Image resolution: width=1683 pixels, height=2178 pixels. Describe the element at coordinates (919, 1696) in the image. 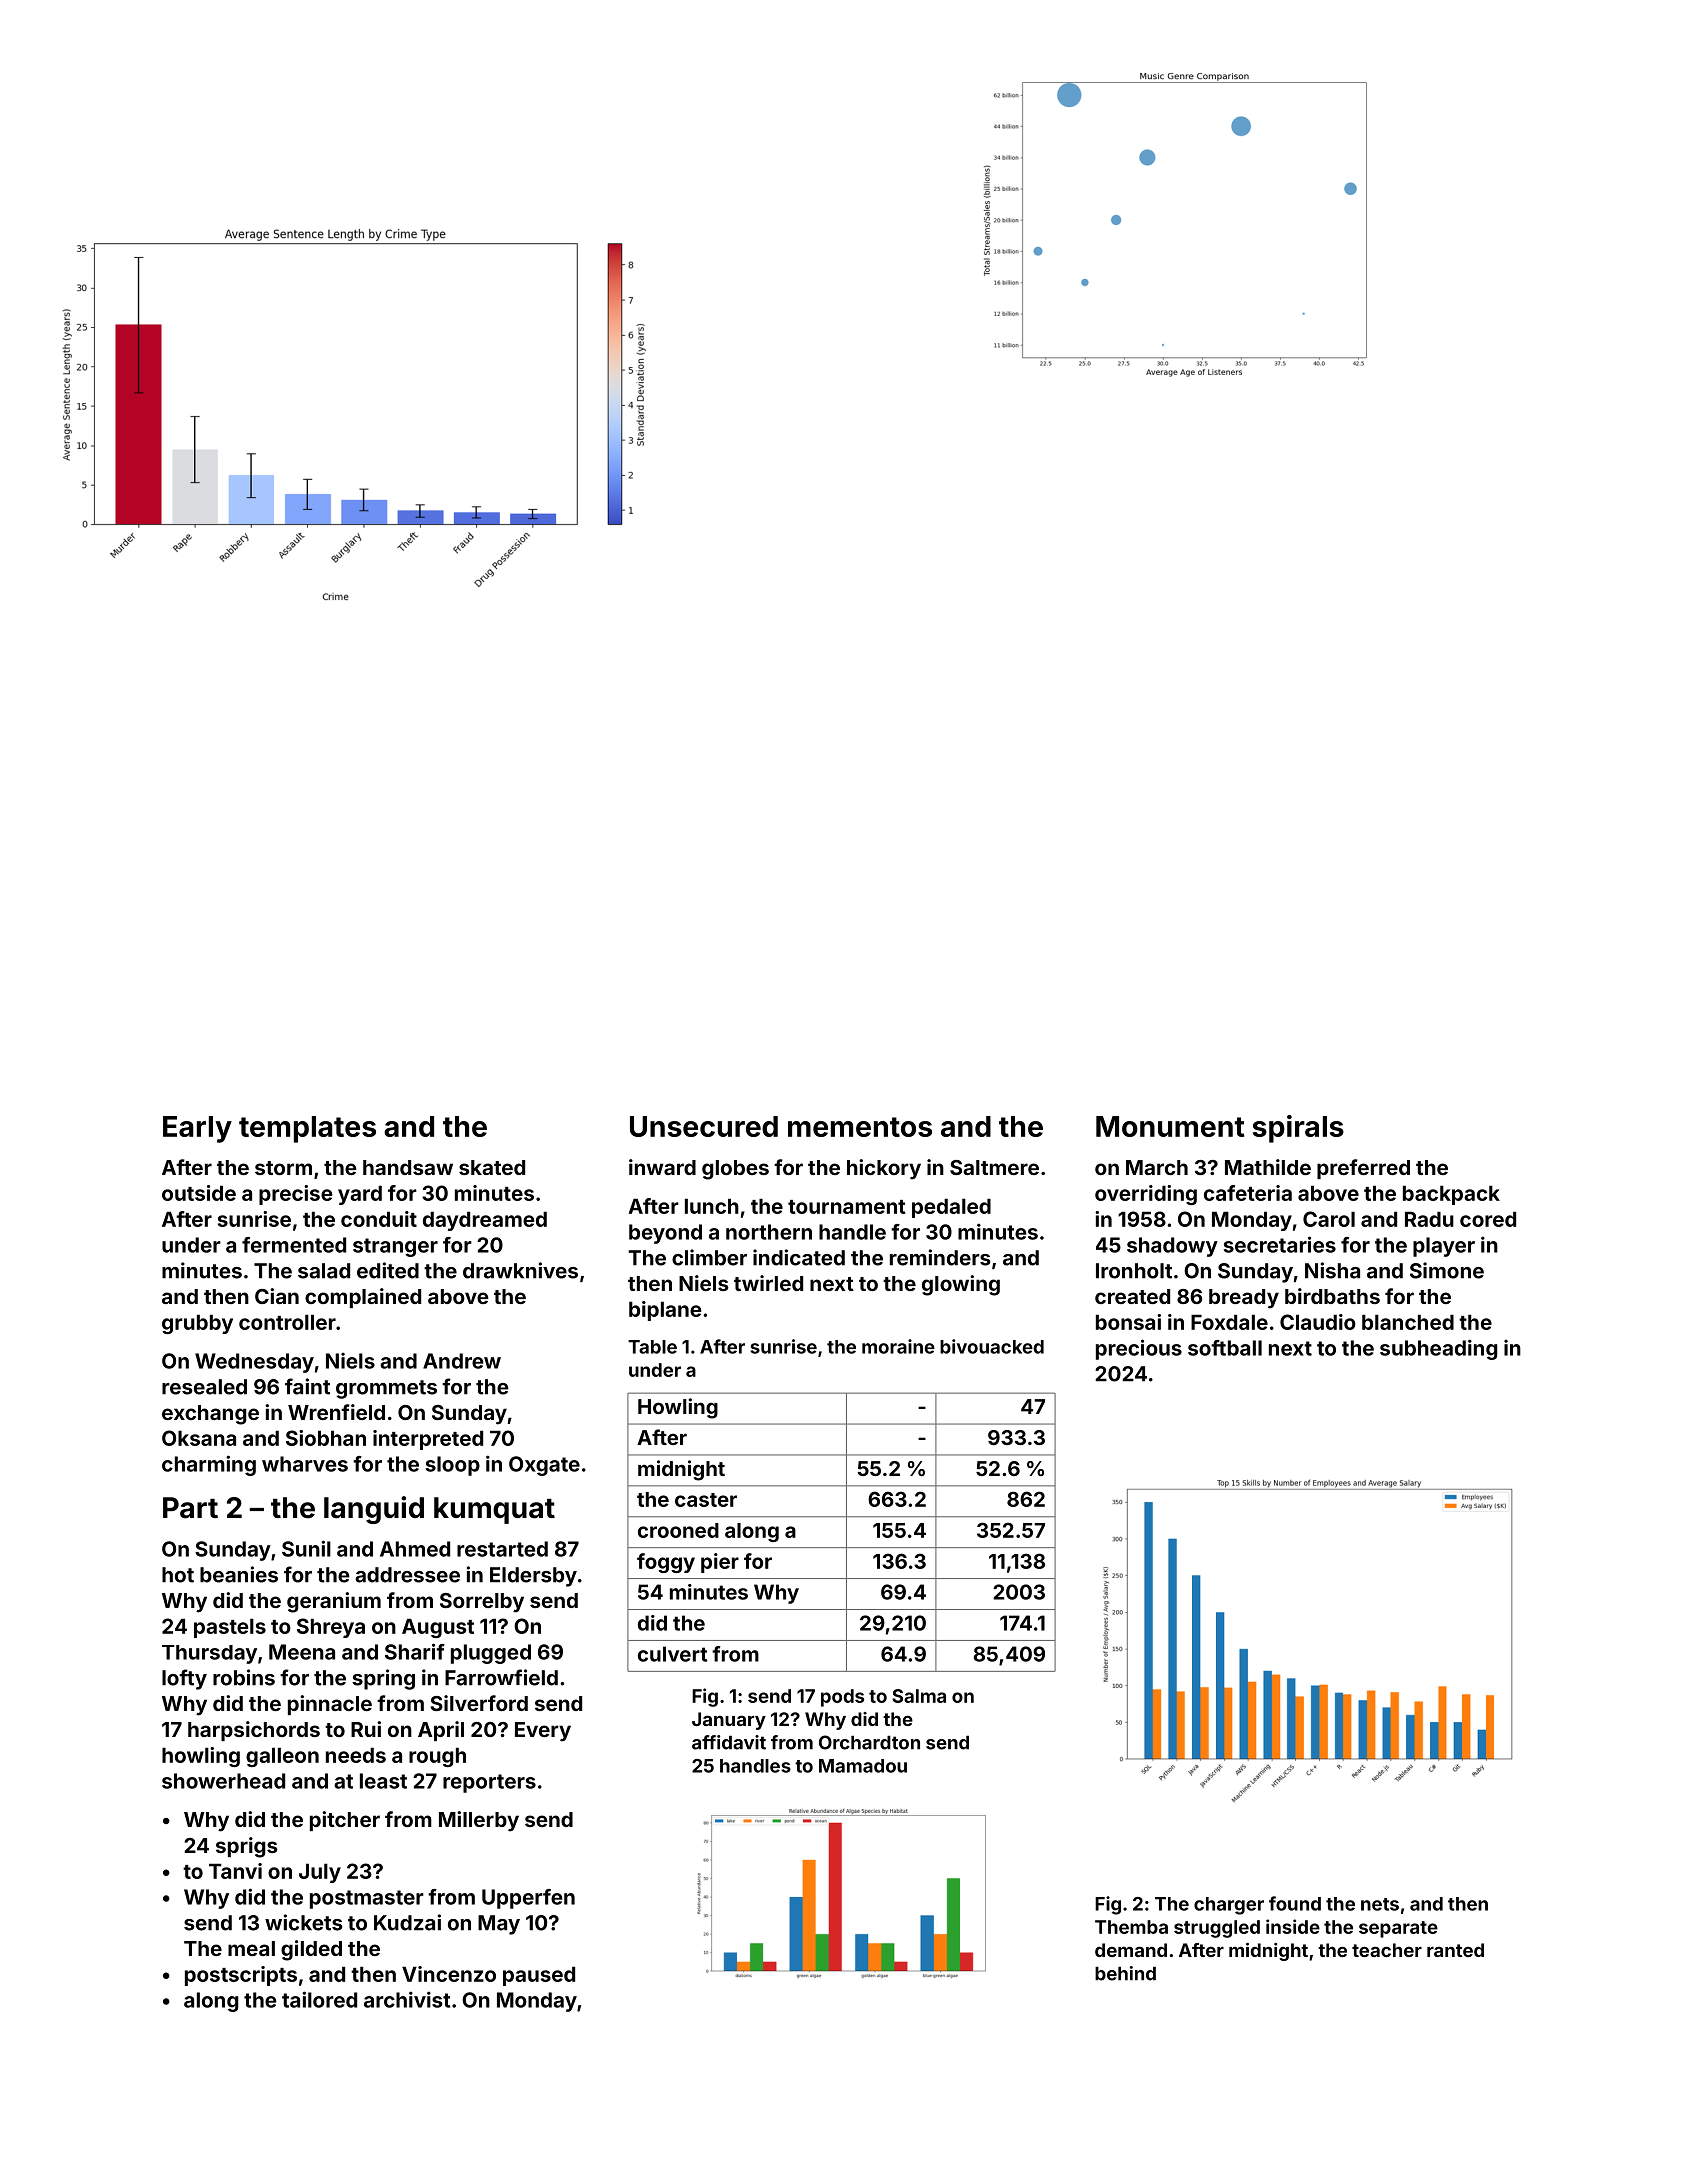

I see `Salma` at that location.
